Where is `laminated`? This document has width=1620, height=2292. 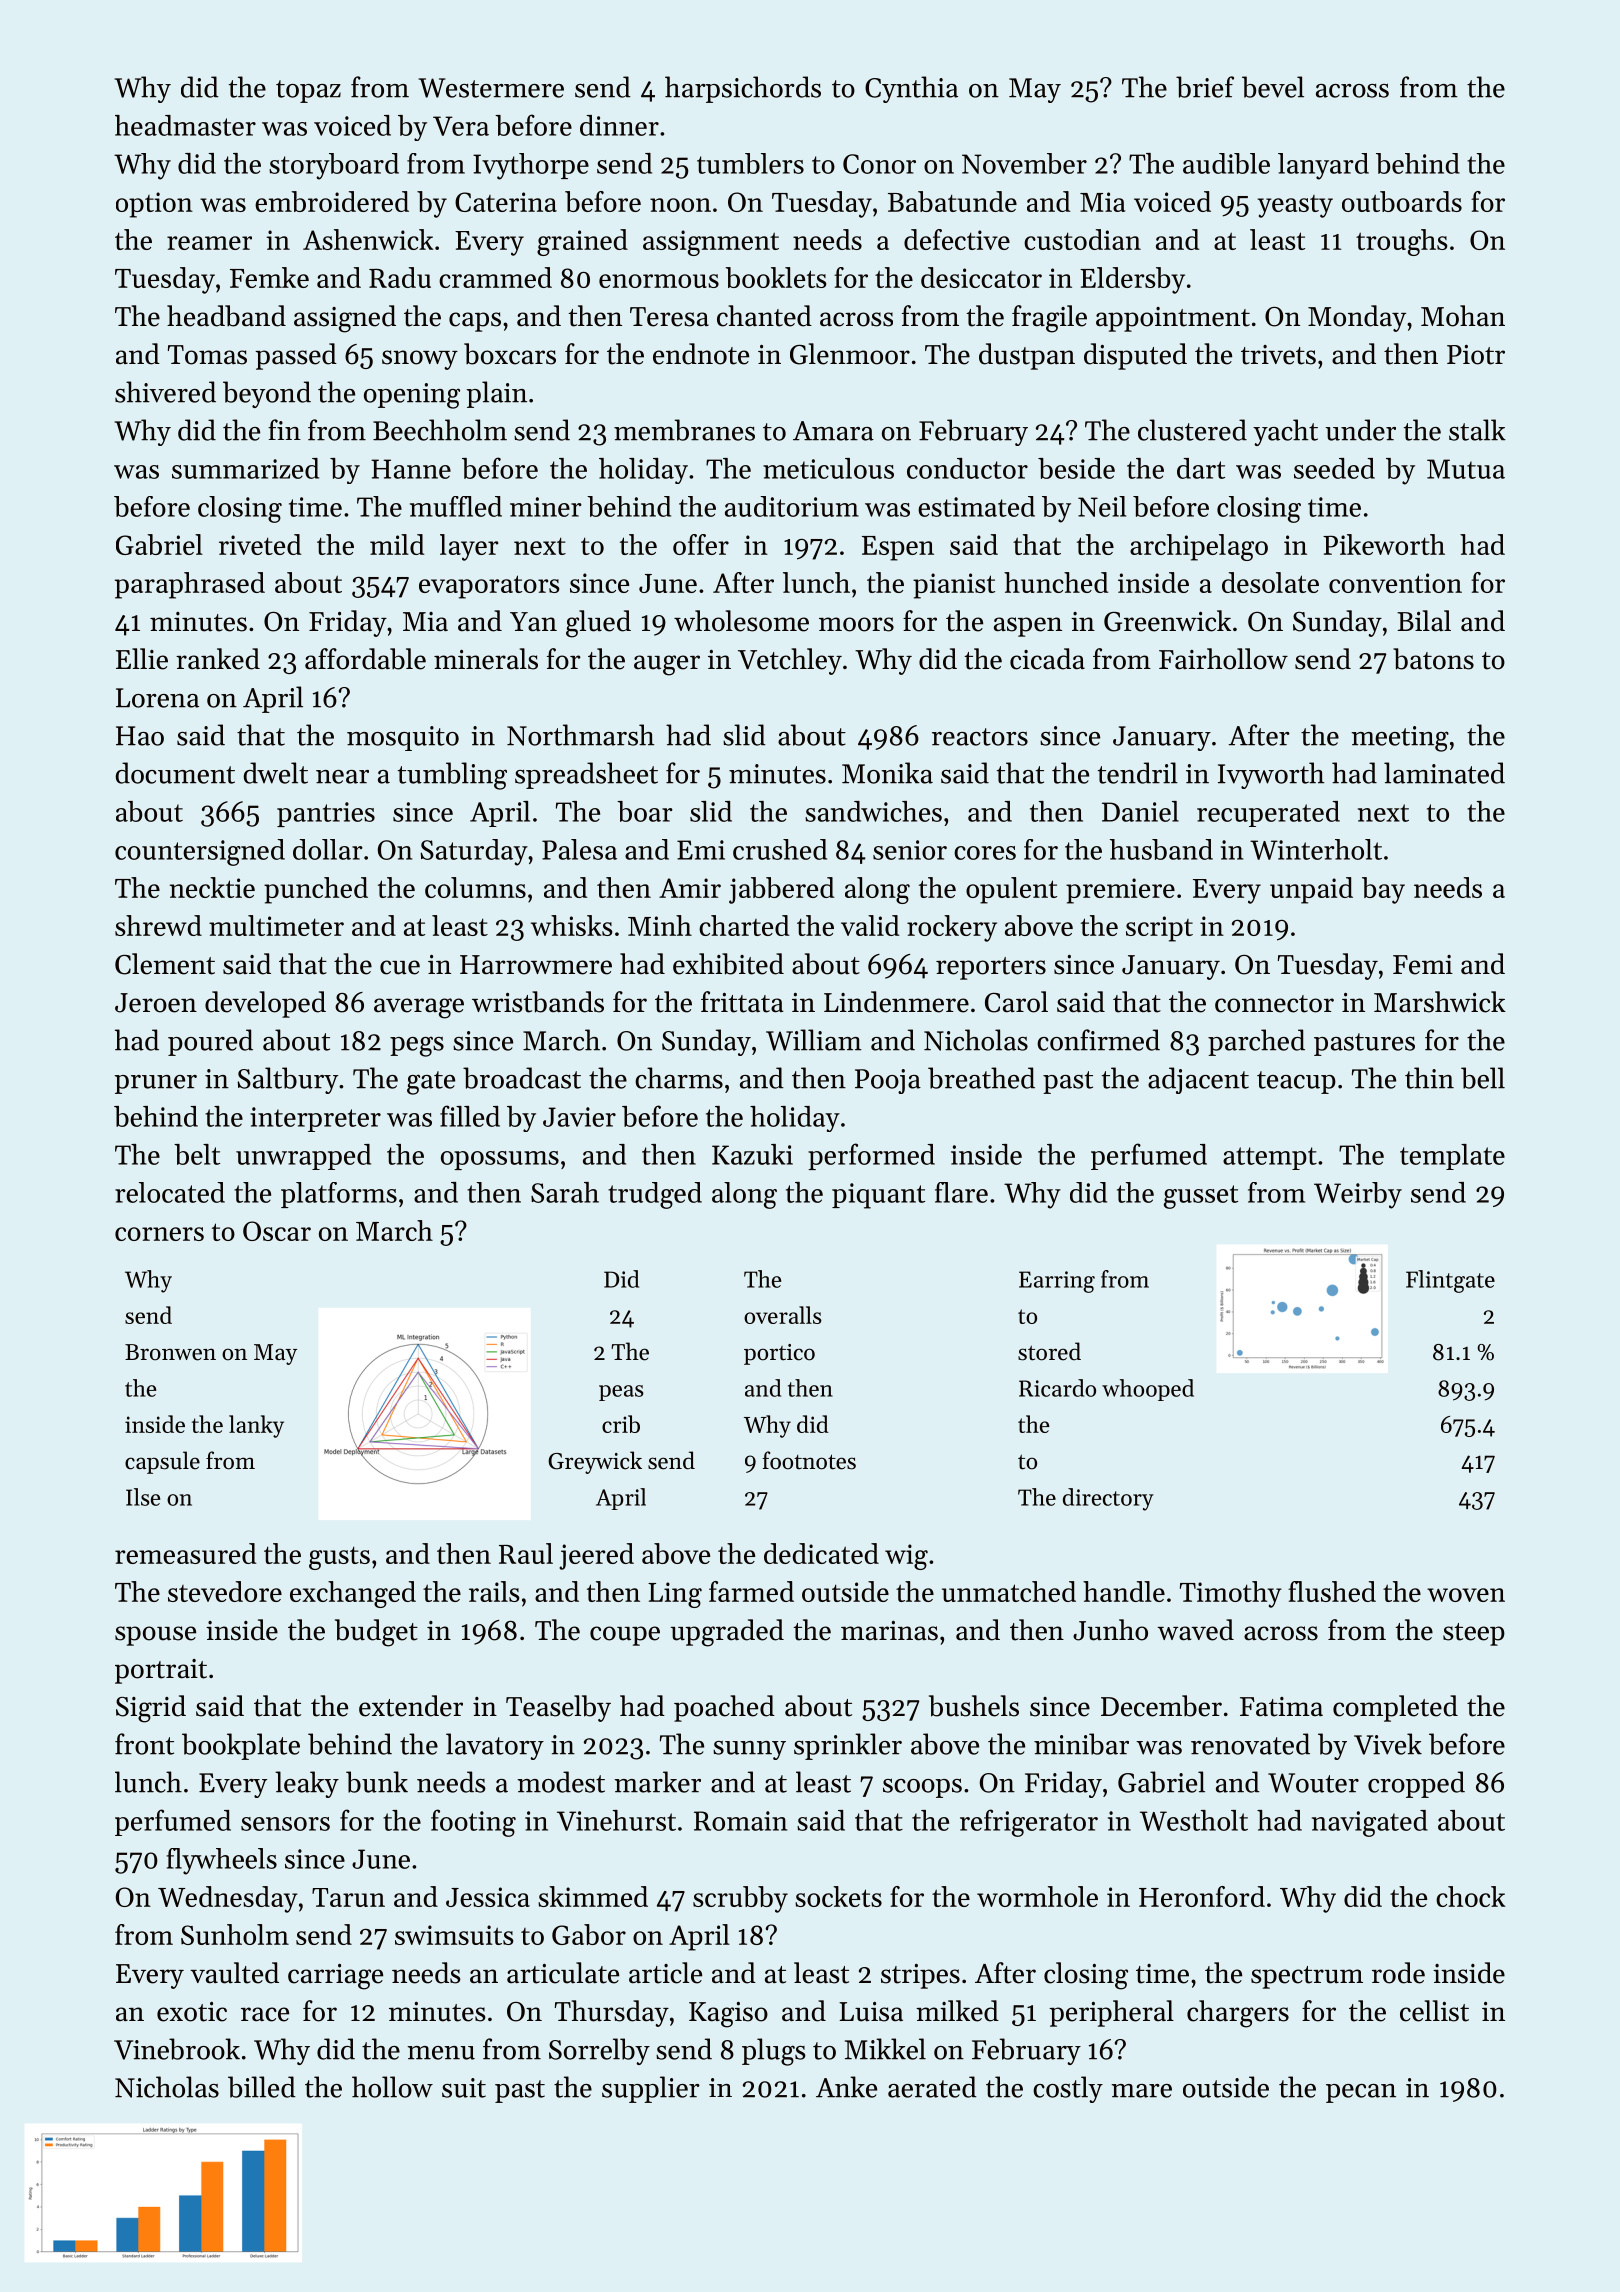 laminated is located at coordinates (1444, 773).
